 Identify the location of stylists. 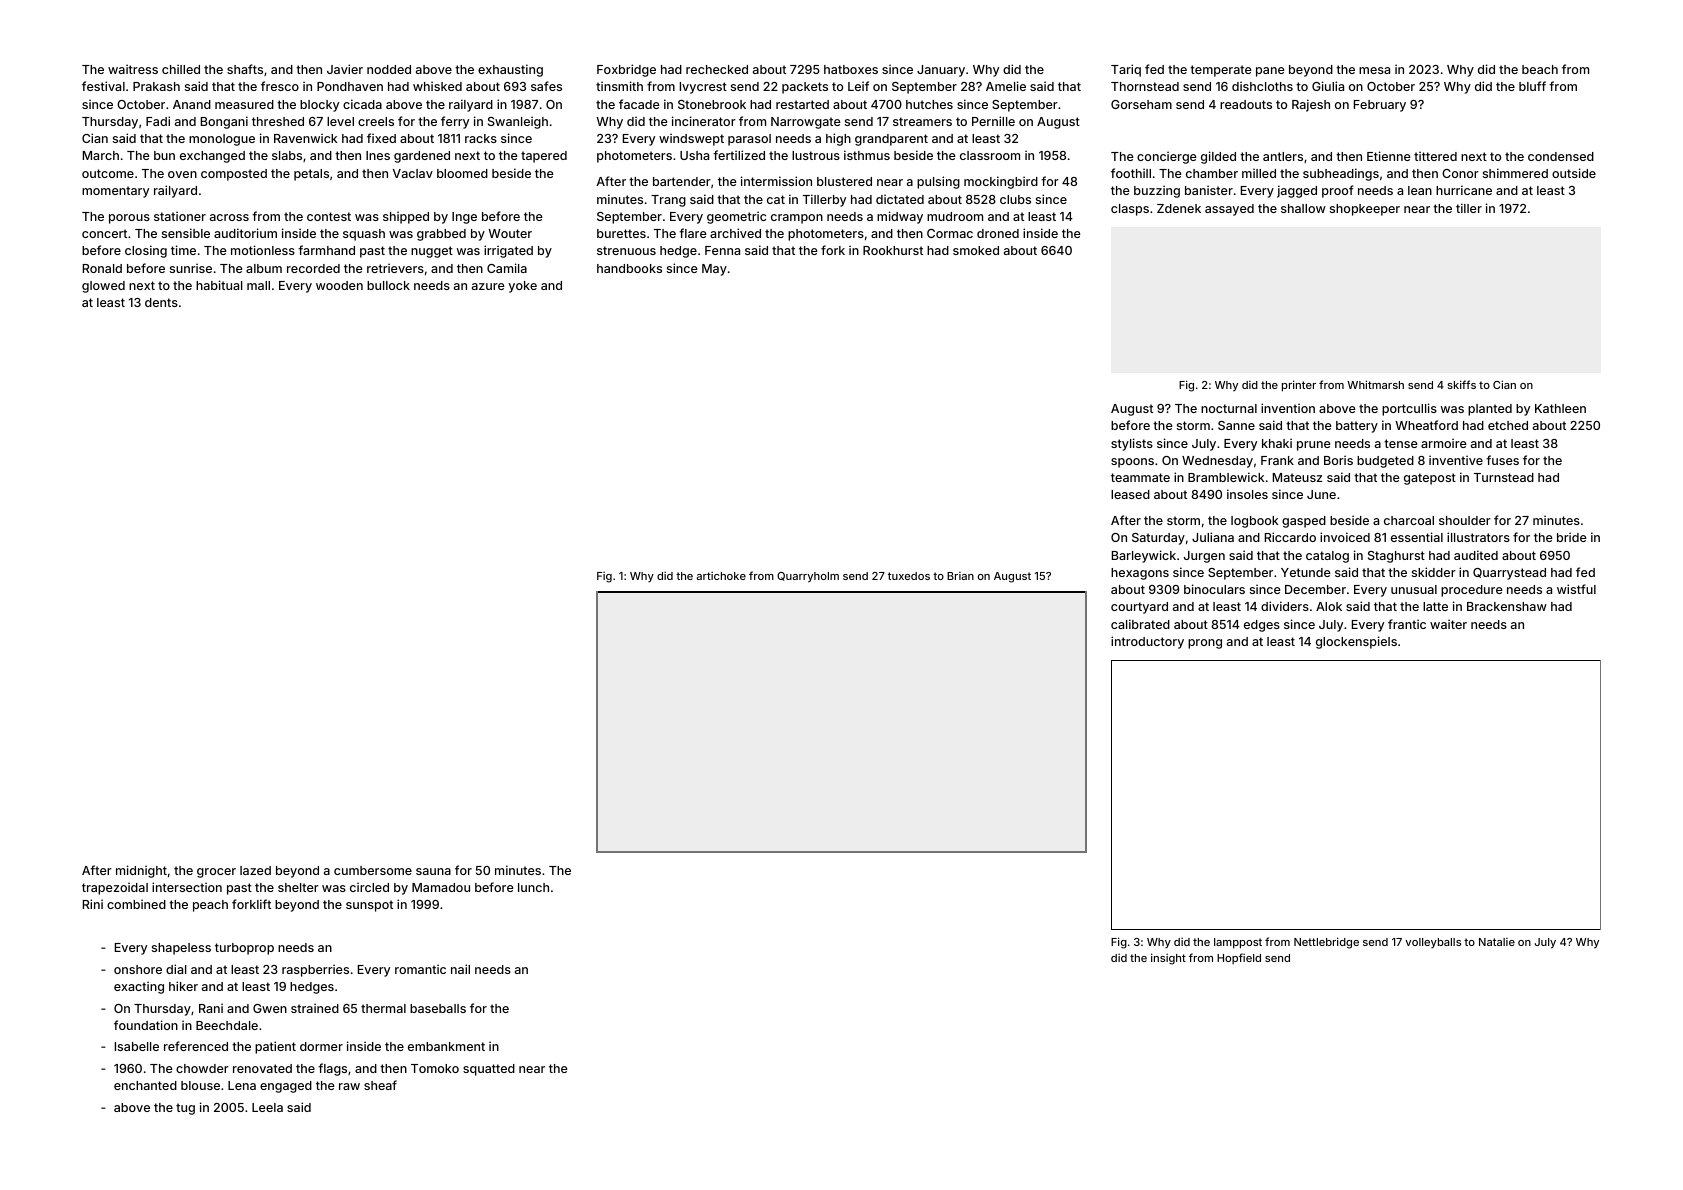
(1132, 444).
